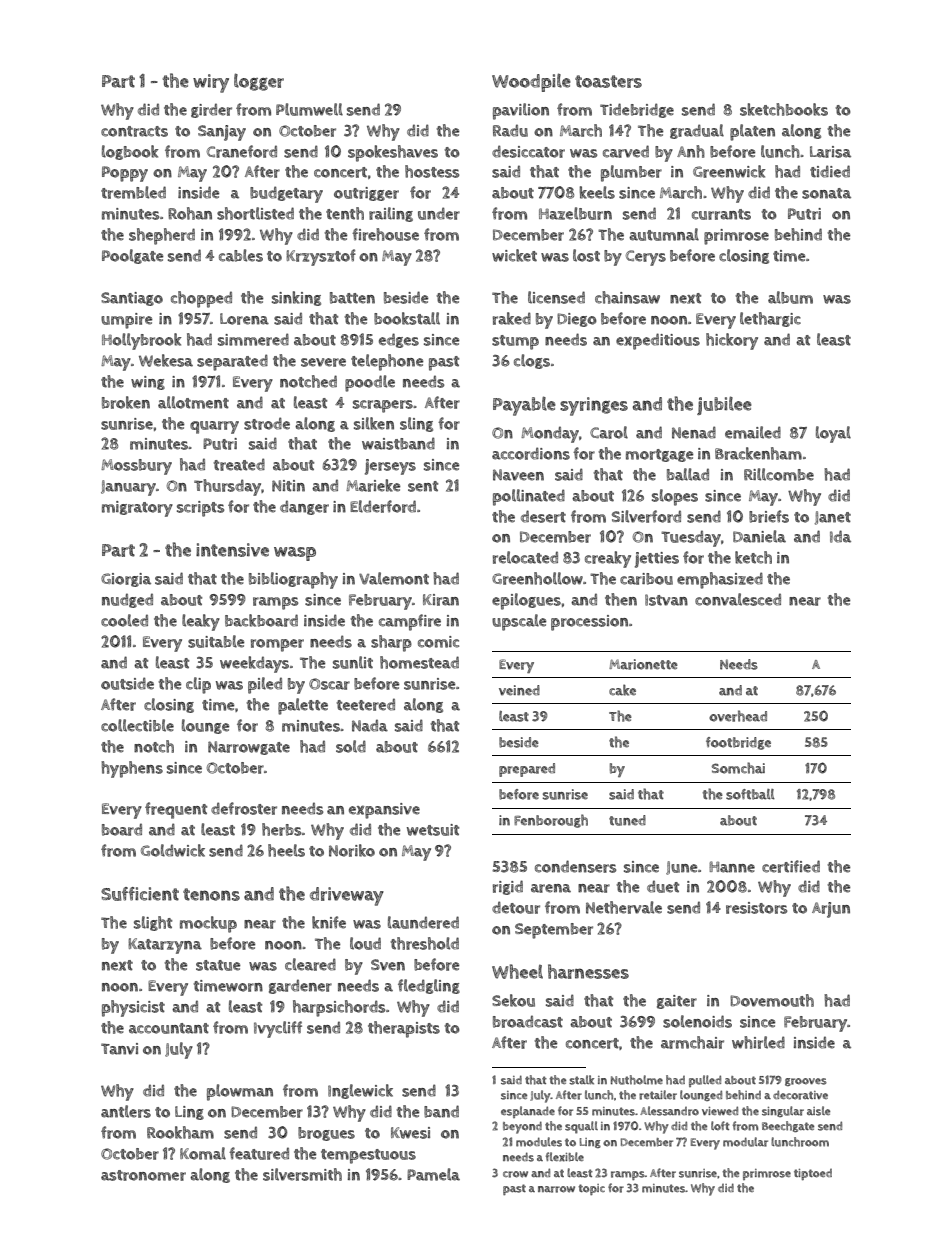  I want to click on astronomer, so click(143, 1175).
